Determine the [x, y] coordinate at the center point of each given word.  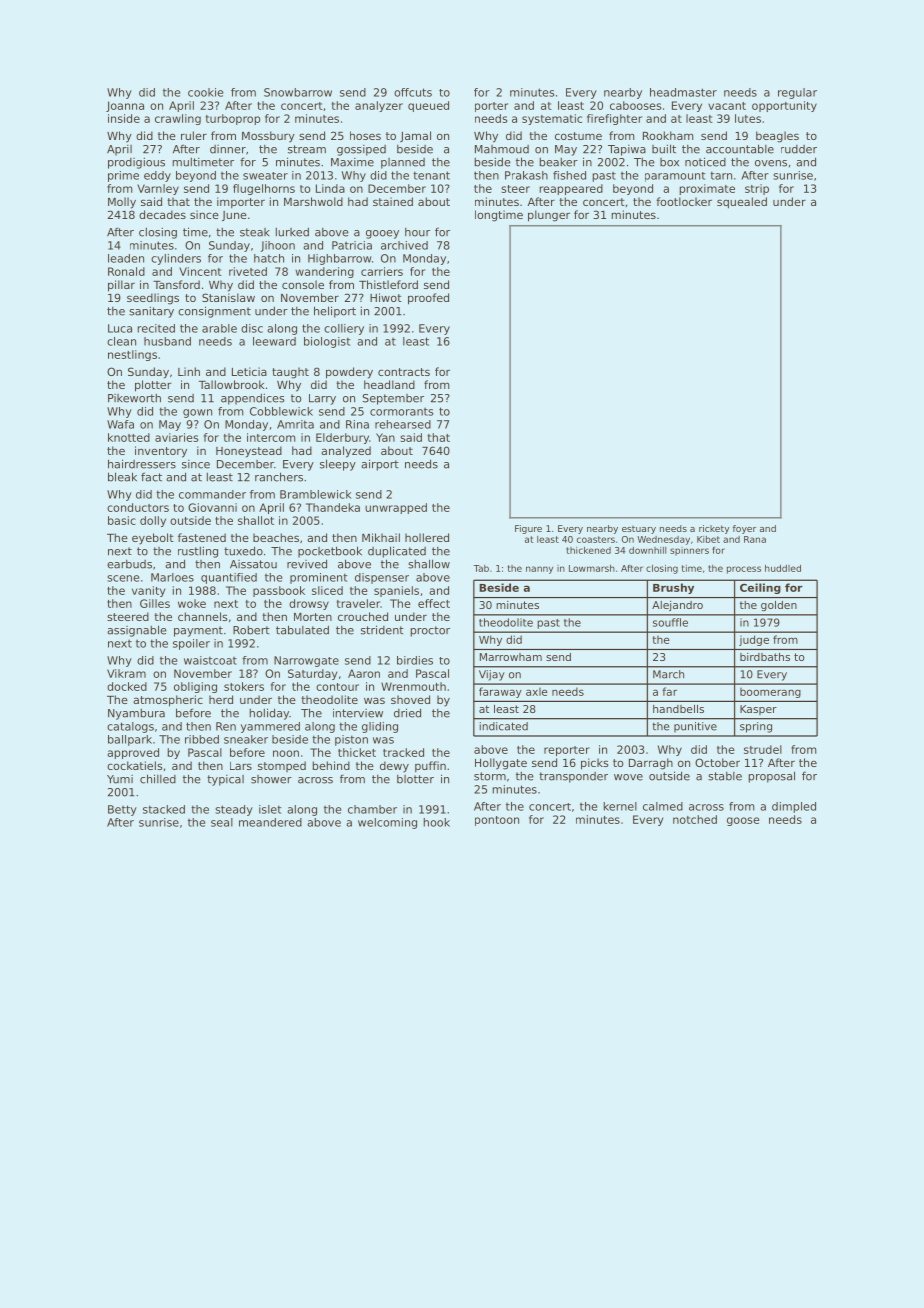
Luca [120, 328]
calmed [663, 806]
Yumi [120, 779]
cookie [205, 92]
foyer [744, 529]
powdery [349, 373]
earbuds [129, 564]
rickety [714, 529]
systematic [552, 119]
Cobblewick [281, 411]
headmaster [683, 92]
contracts [404, 372]
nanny [539, 570]
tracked [403, 752]
